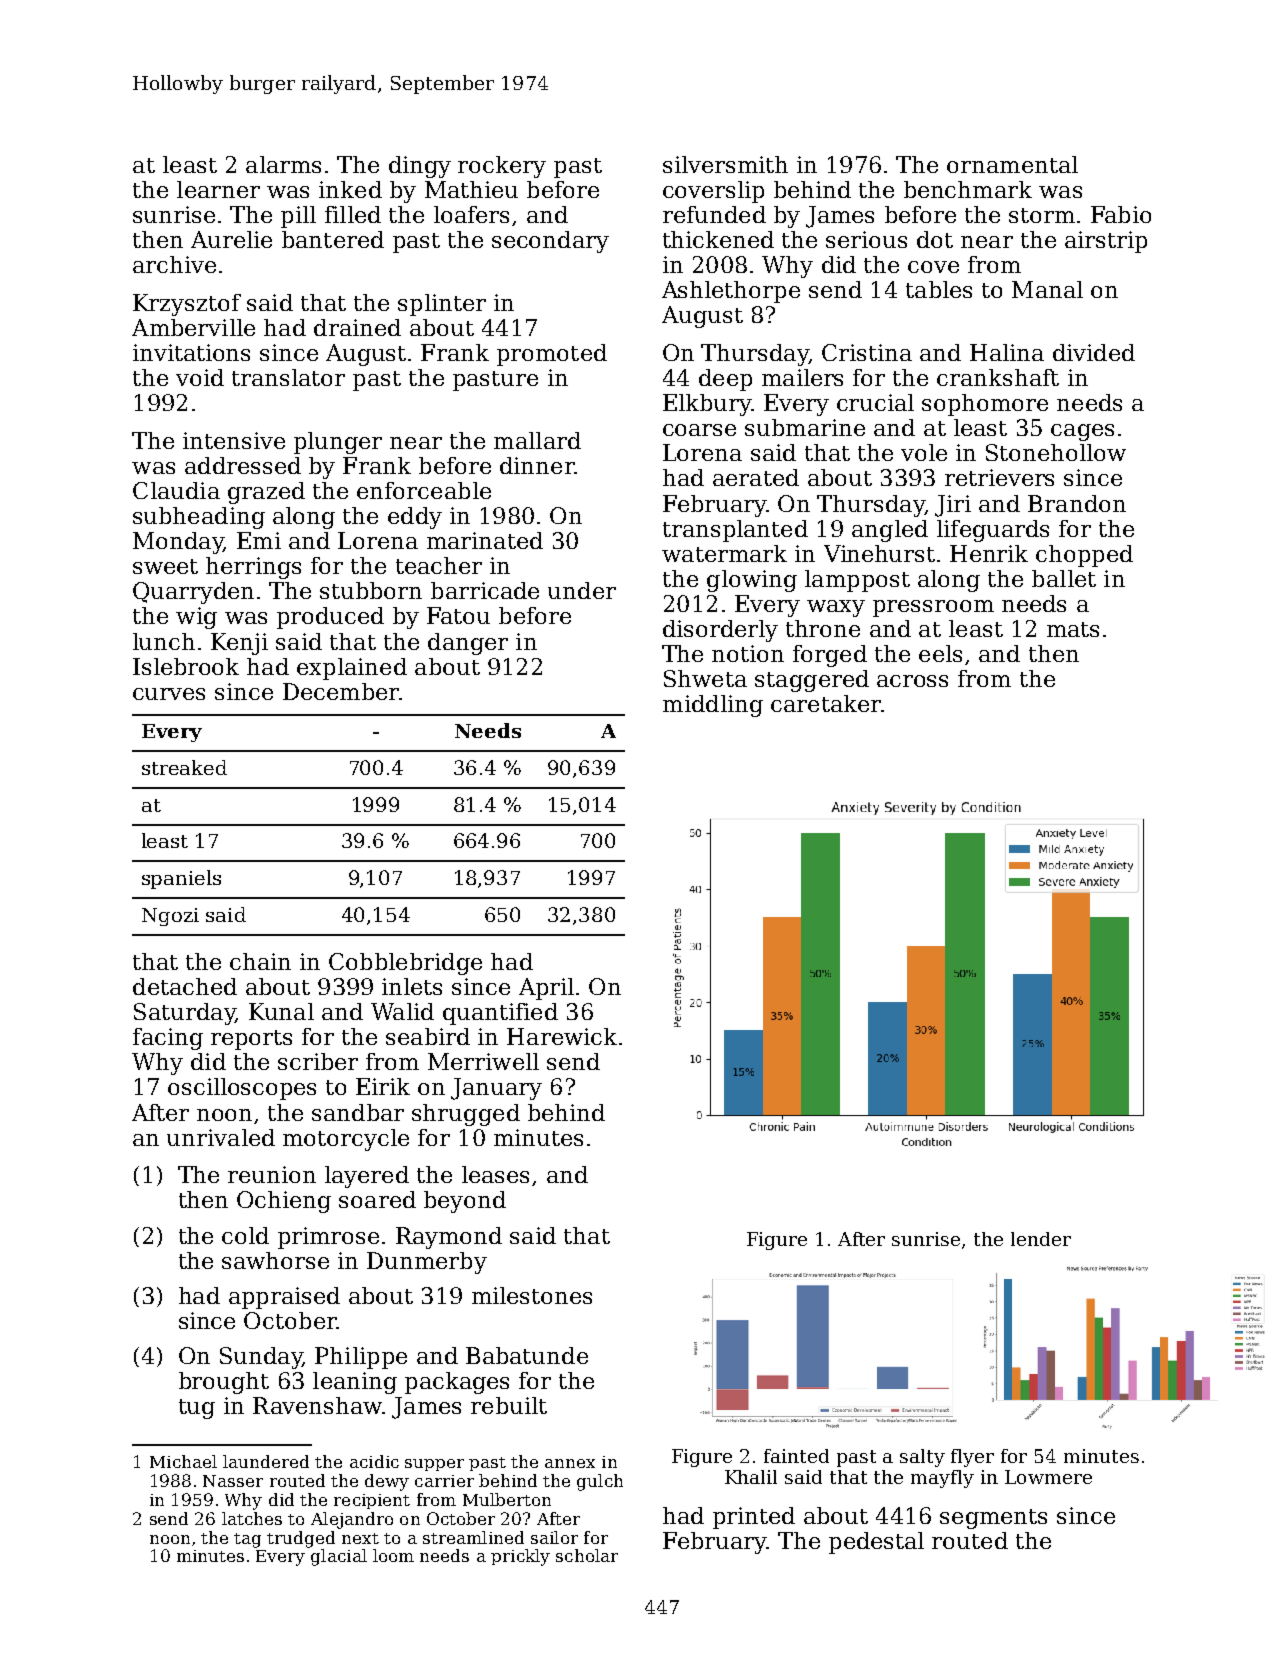 Image resolution: width=1287 pixels, height=1666 pixels. Describe the element at coordinates (495, 1174) in the document. I see `leases` at that location.
